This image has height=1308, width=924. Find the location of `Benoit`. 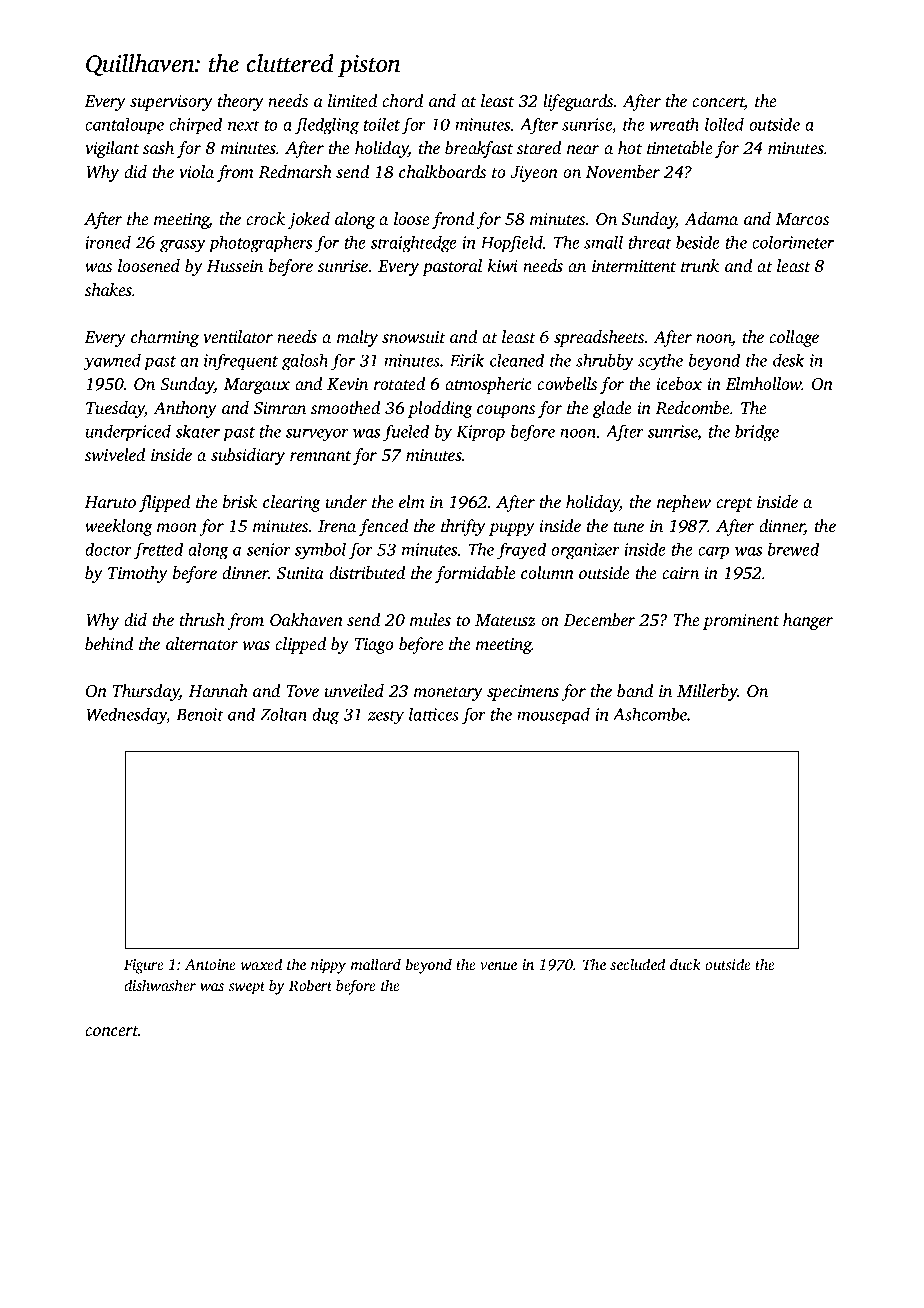

Benoit is located at coordinates (200, 714).
